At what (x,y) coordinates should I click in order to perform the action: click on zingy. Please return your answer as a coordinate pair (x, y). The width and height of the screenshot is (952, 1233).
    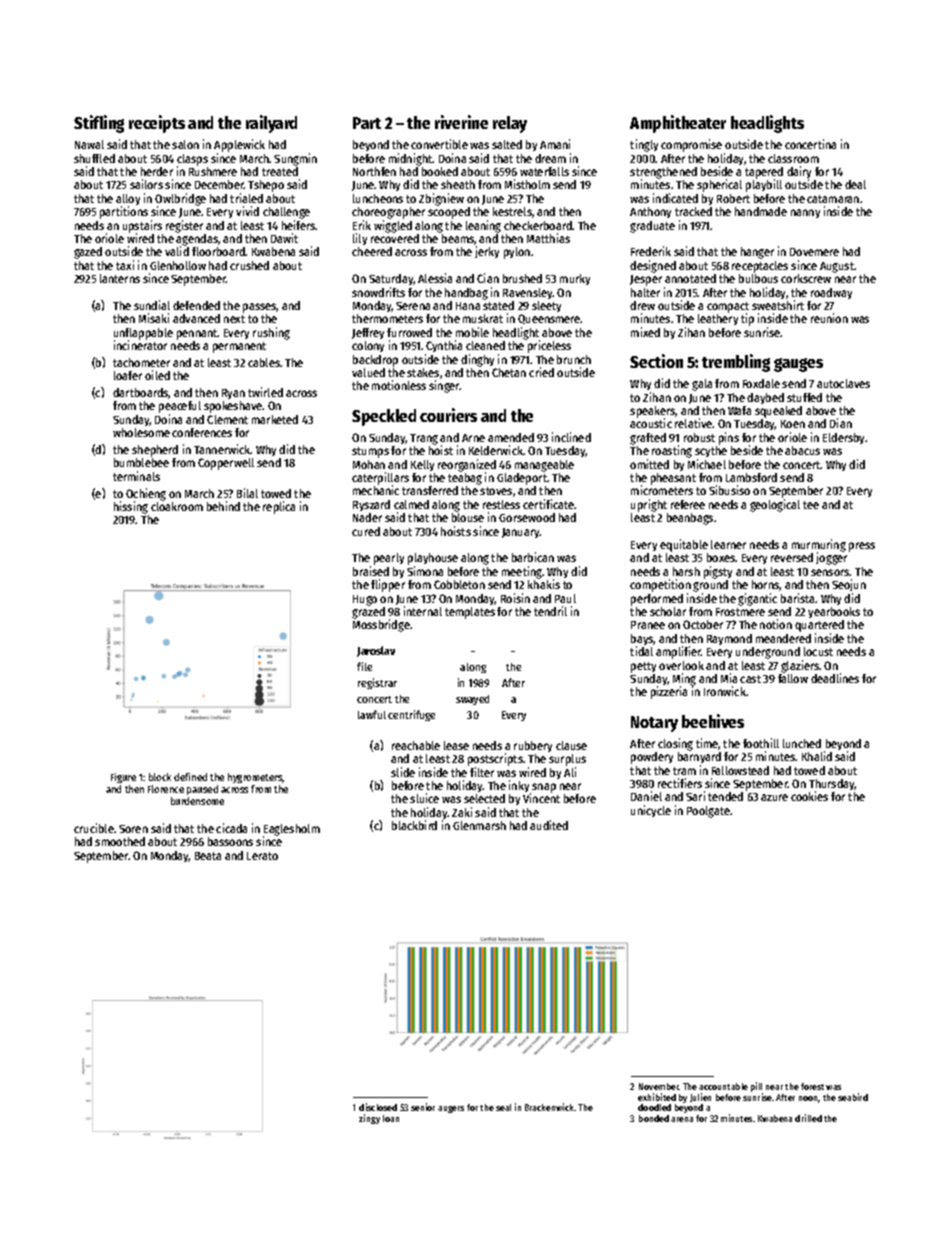
    Looking at the image, I should click on (369, 1119).
